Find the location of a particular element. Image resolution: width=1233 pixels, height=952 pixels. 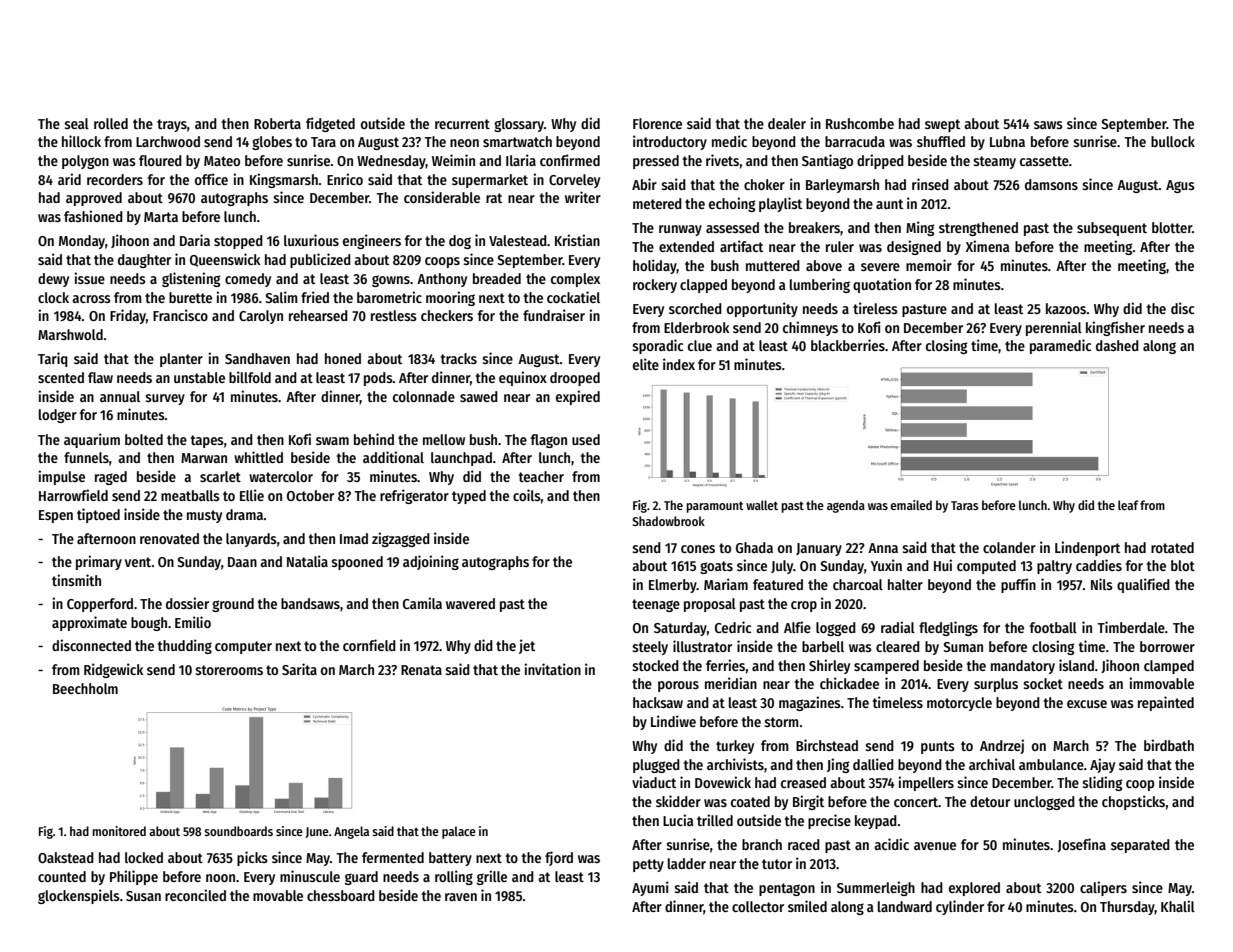

Lucia is located at coordinates (678, 820).
